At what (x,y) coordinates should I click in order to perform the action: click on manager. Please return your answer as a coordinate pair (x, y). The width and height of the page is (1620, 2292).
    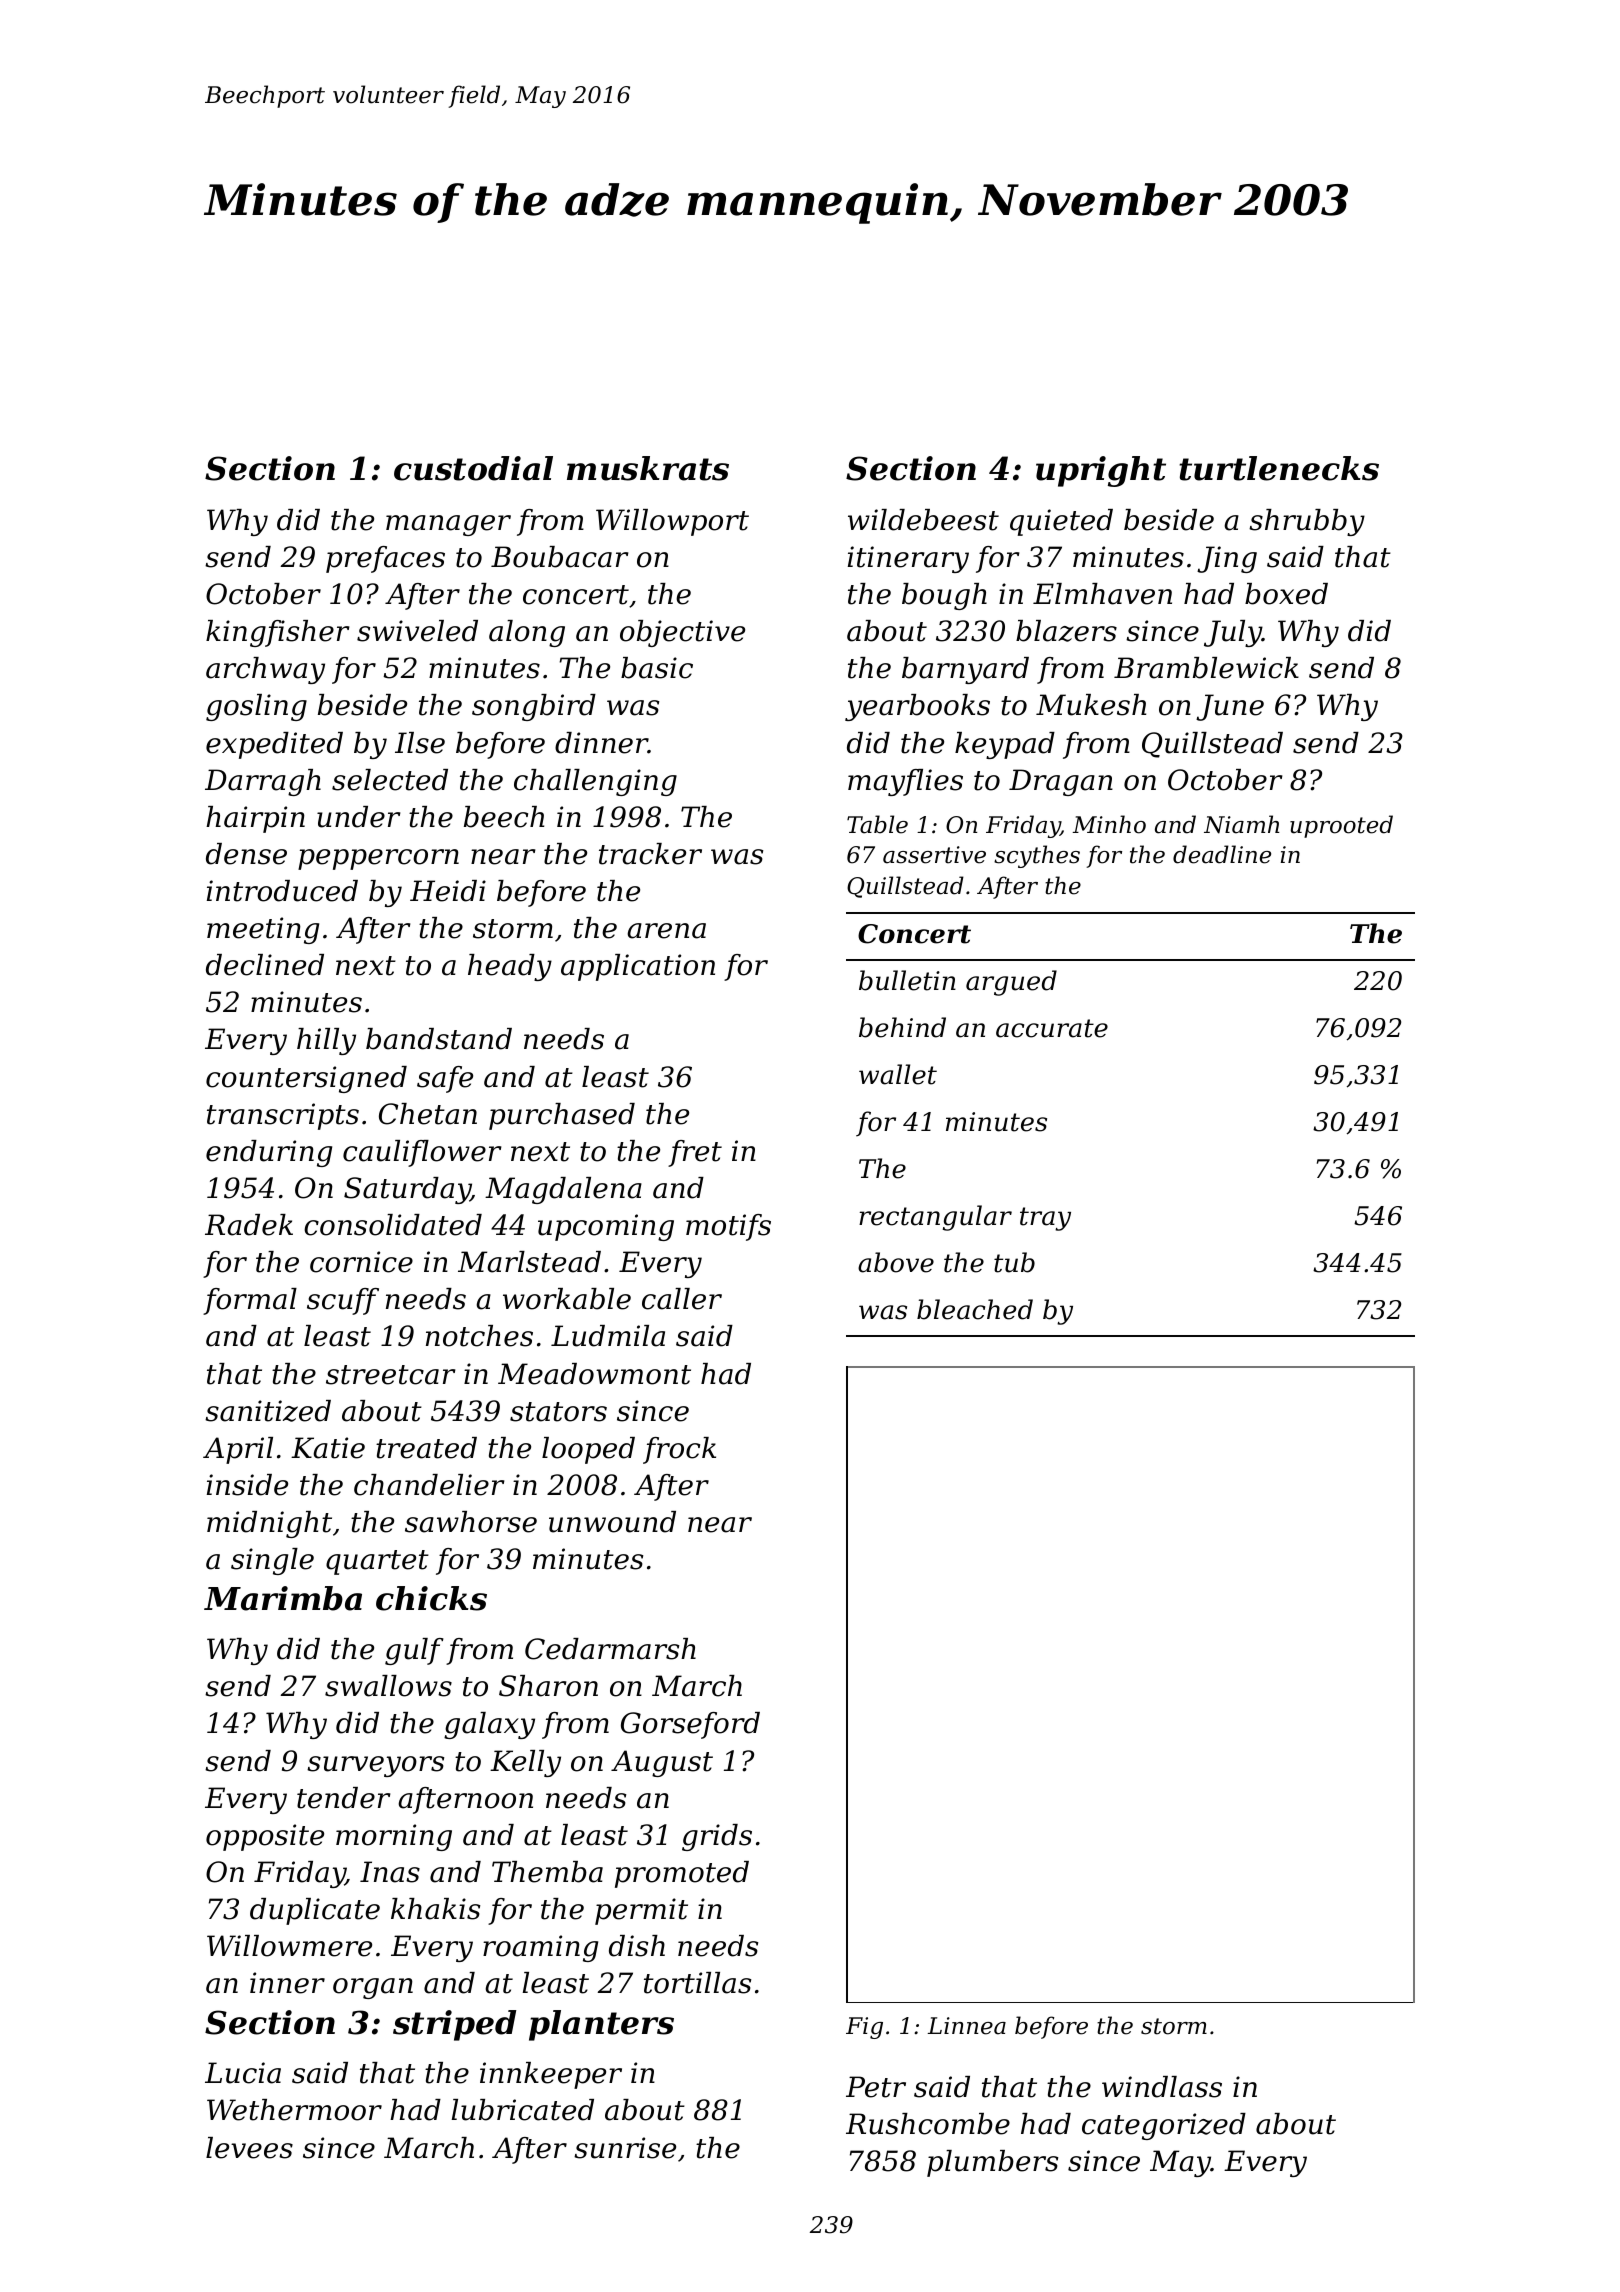
    Looking at the image, I should click on (448, 525).
